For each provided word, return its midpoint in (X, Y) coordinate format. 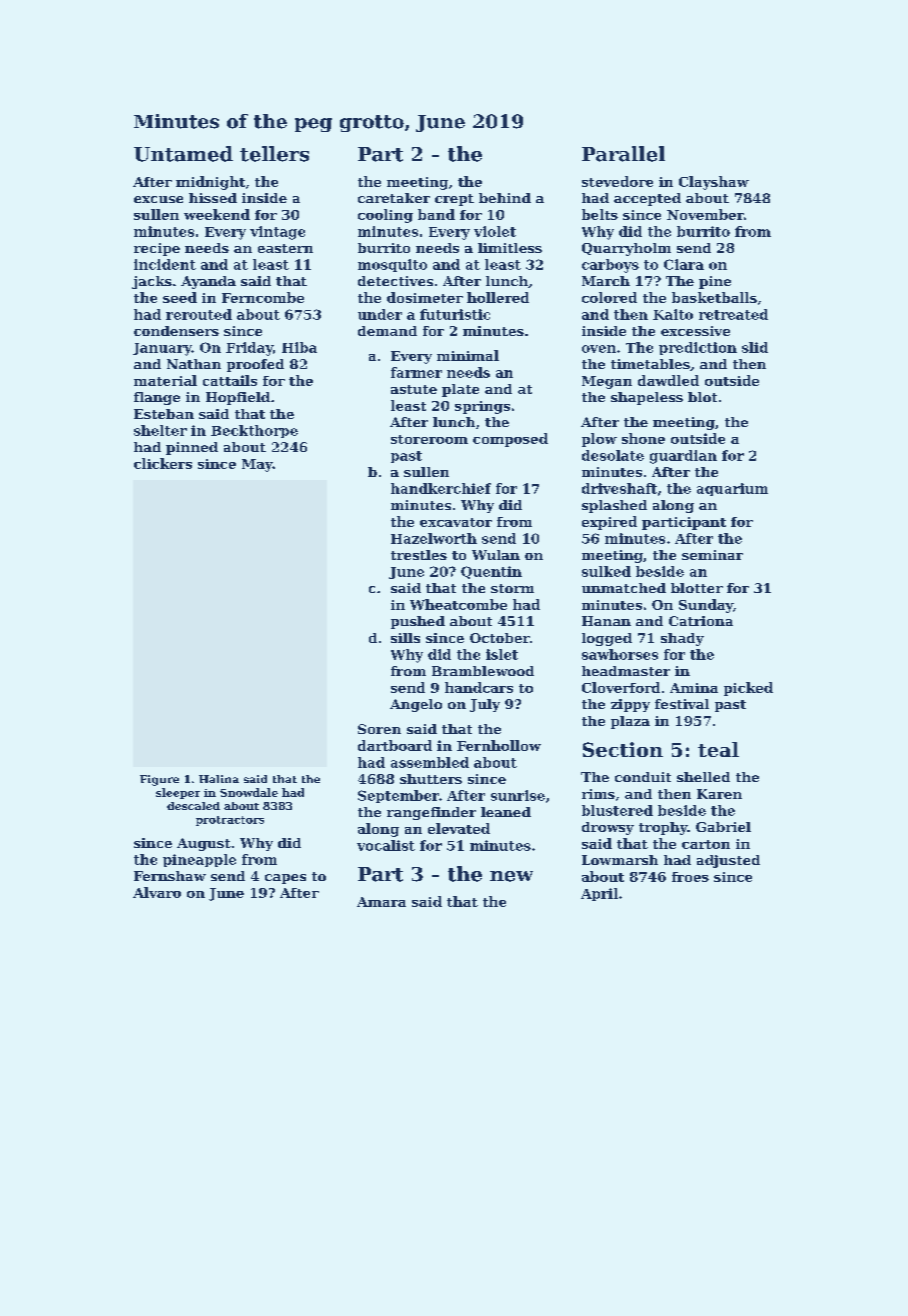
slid (755, 347)
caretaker (394, 198)
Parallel (623, 154)
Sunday (706, 606)
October (500, 638)
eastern (285, 248)
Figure (159, 780)
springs (482, 407)
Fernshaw (170, 876)
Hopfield (238, 398)
